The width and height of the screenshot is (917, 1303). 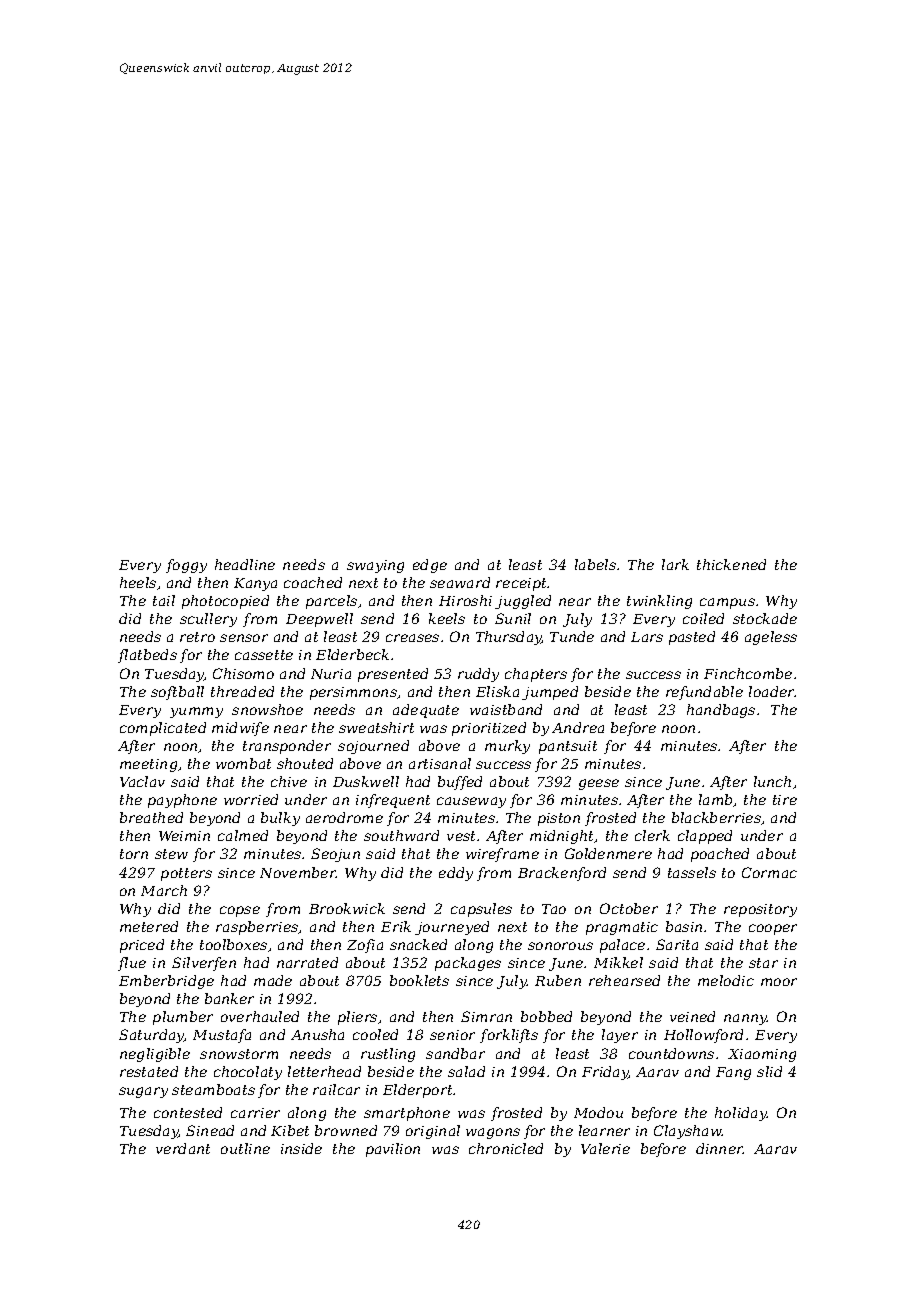 What do you see at coordinates (188, 1112) in the screenshot?
I see `contested` at bounding box center [188, 1112].
